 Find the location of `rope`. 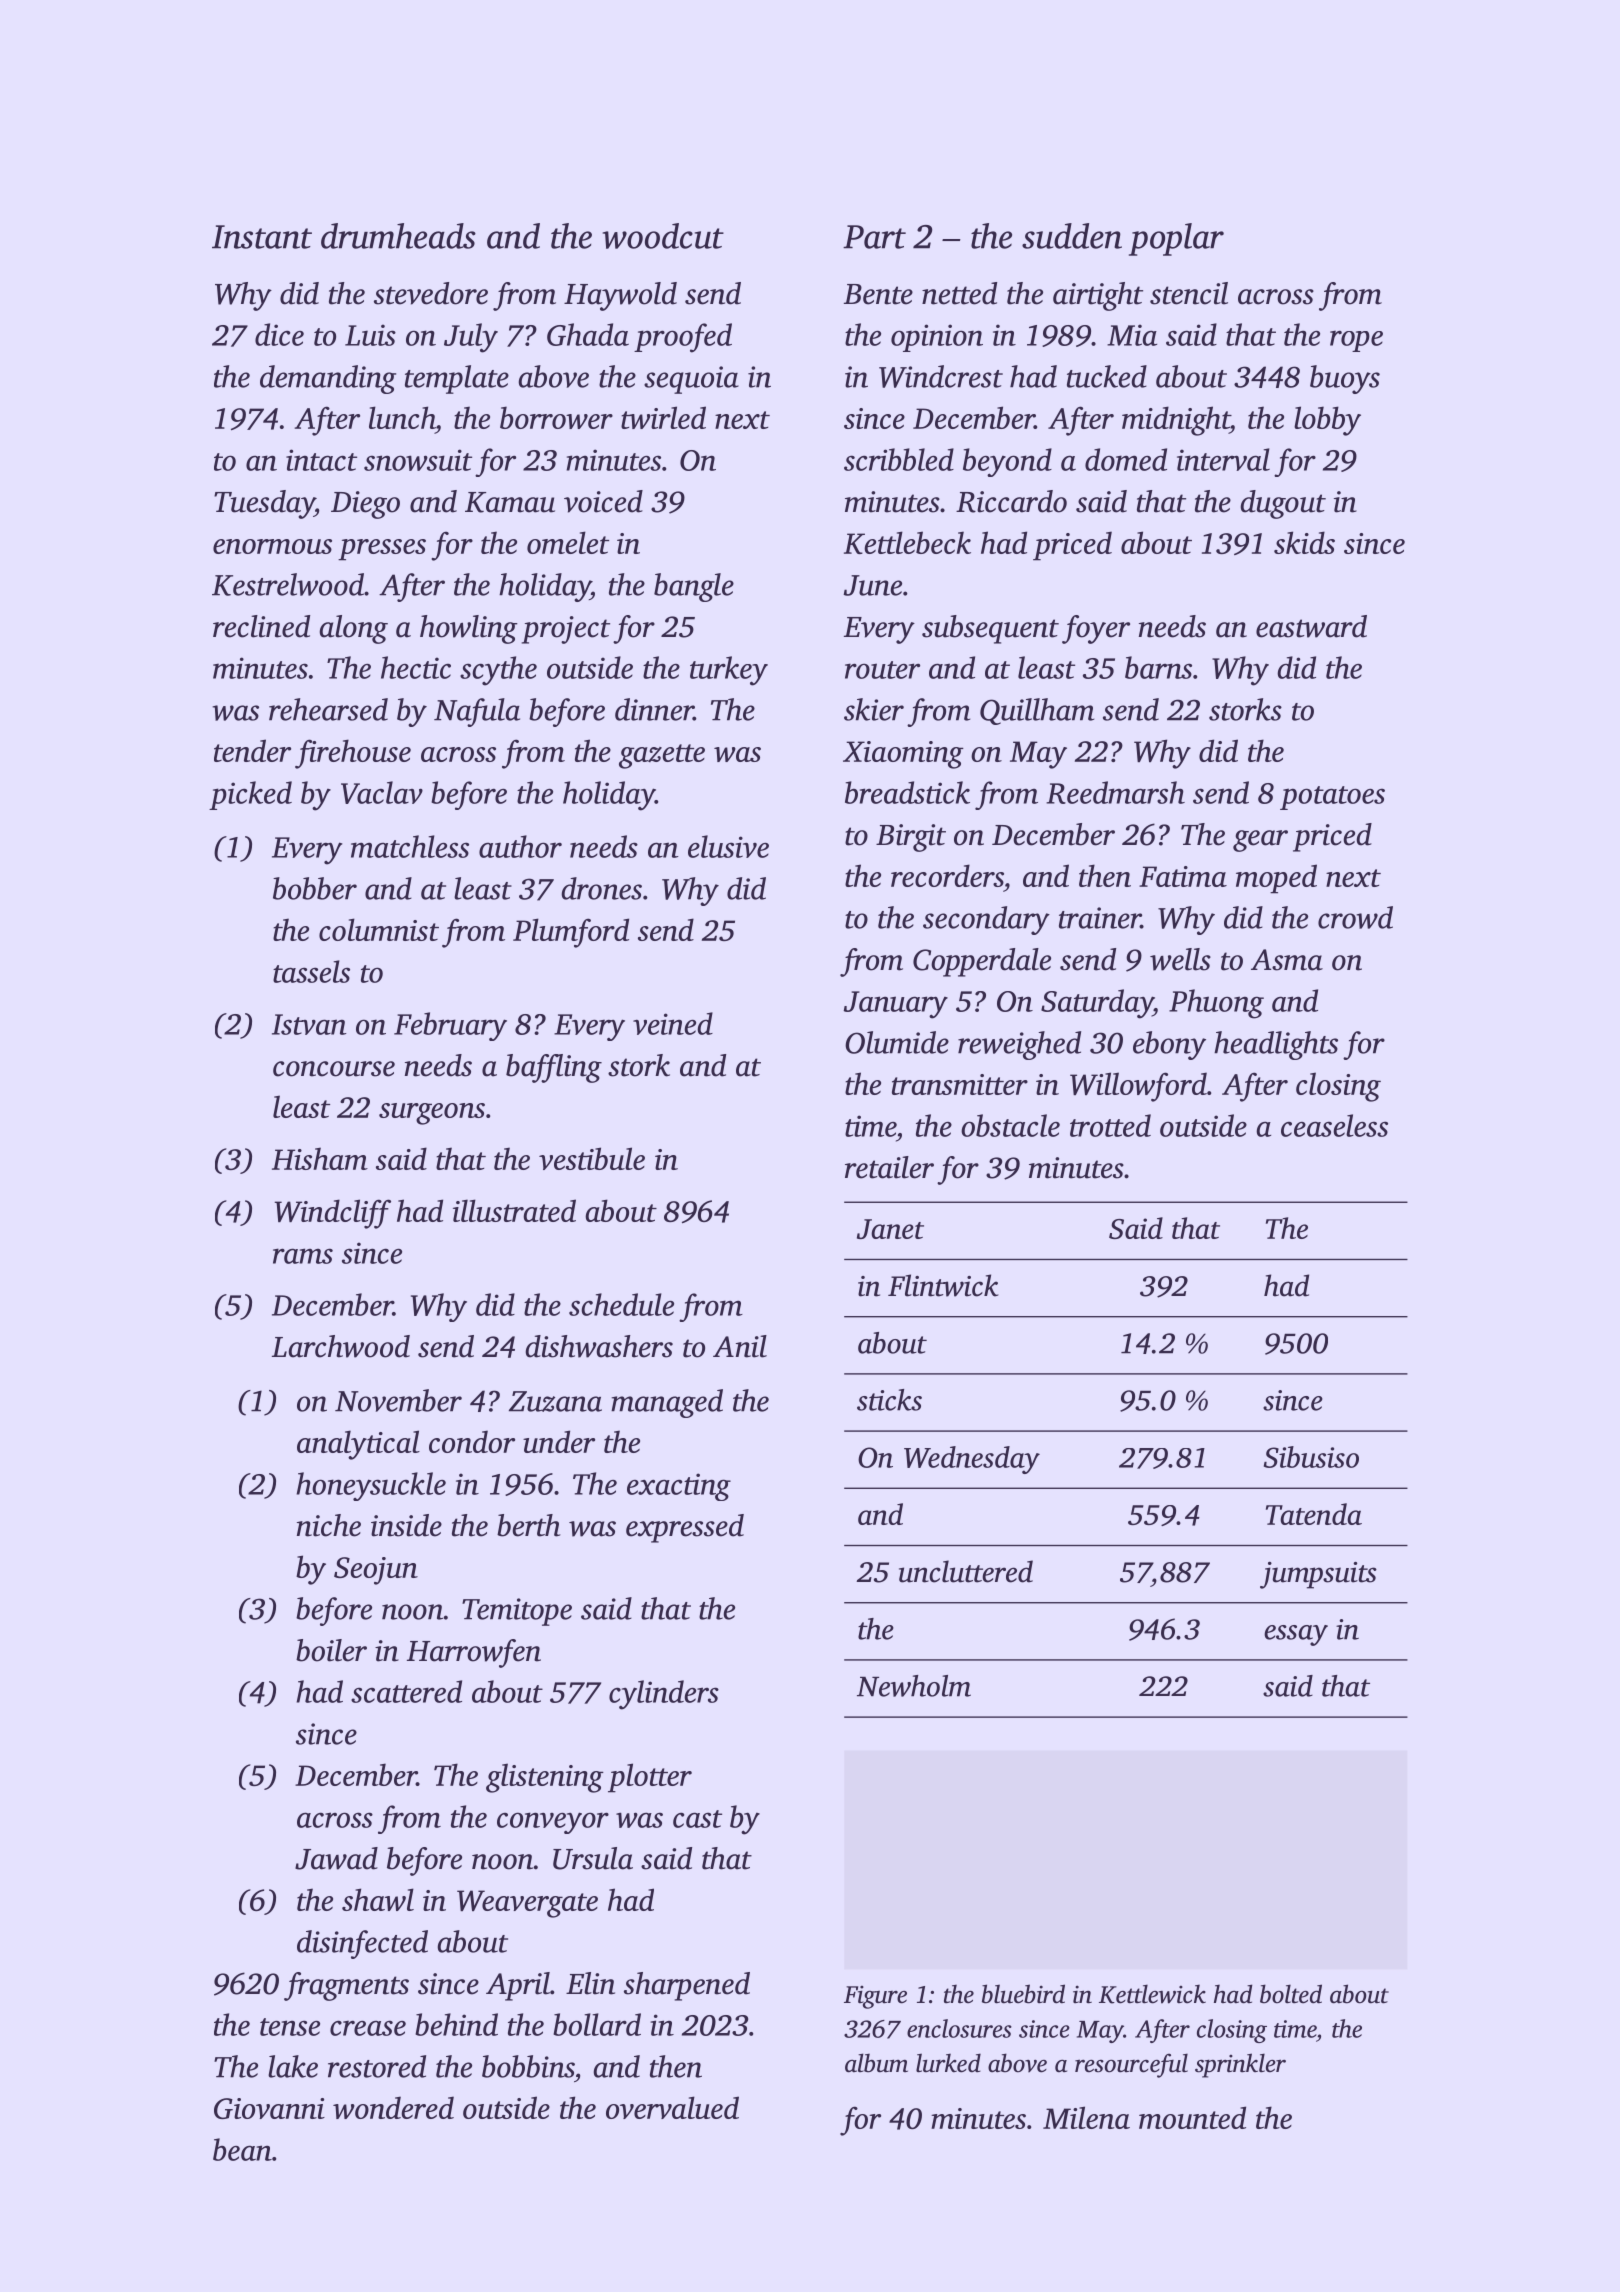

rope is located at coordinates (1356, 341).
